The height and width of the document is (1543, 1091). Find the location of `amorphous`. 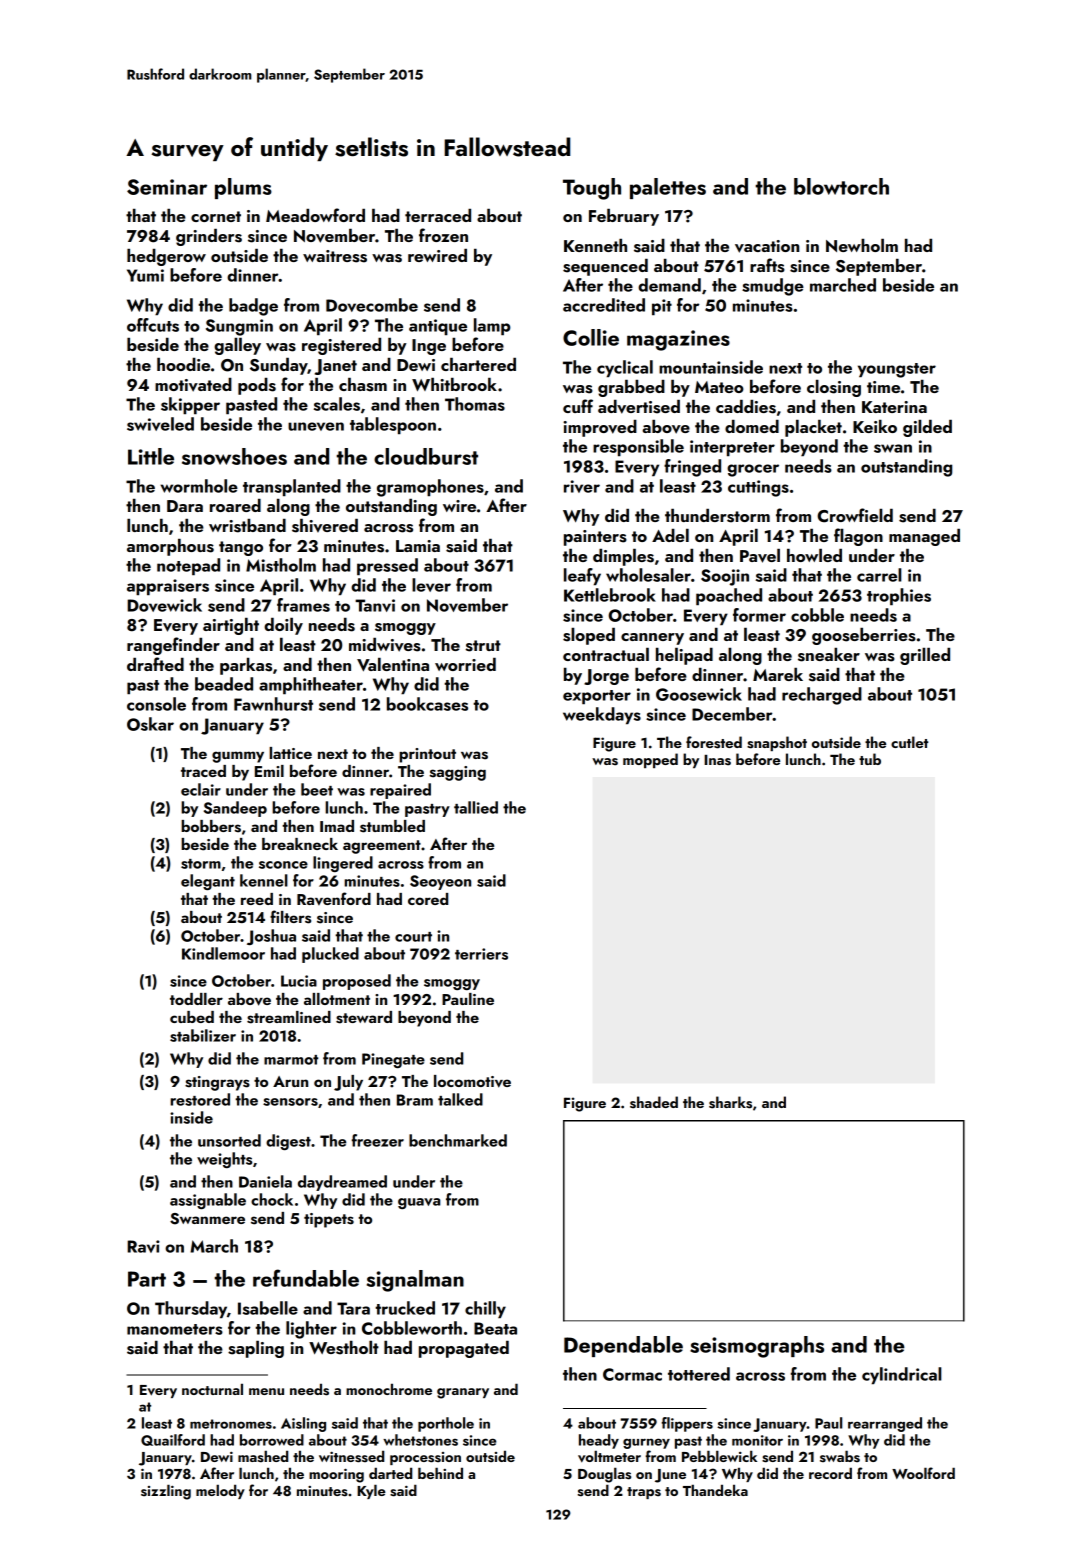

amorphous is located at coordinates (170, 547).
